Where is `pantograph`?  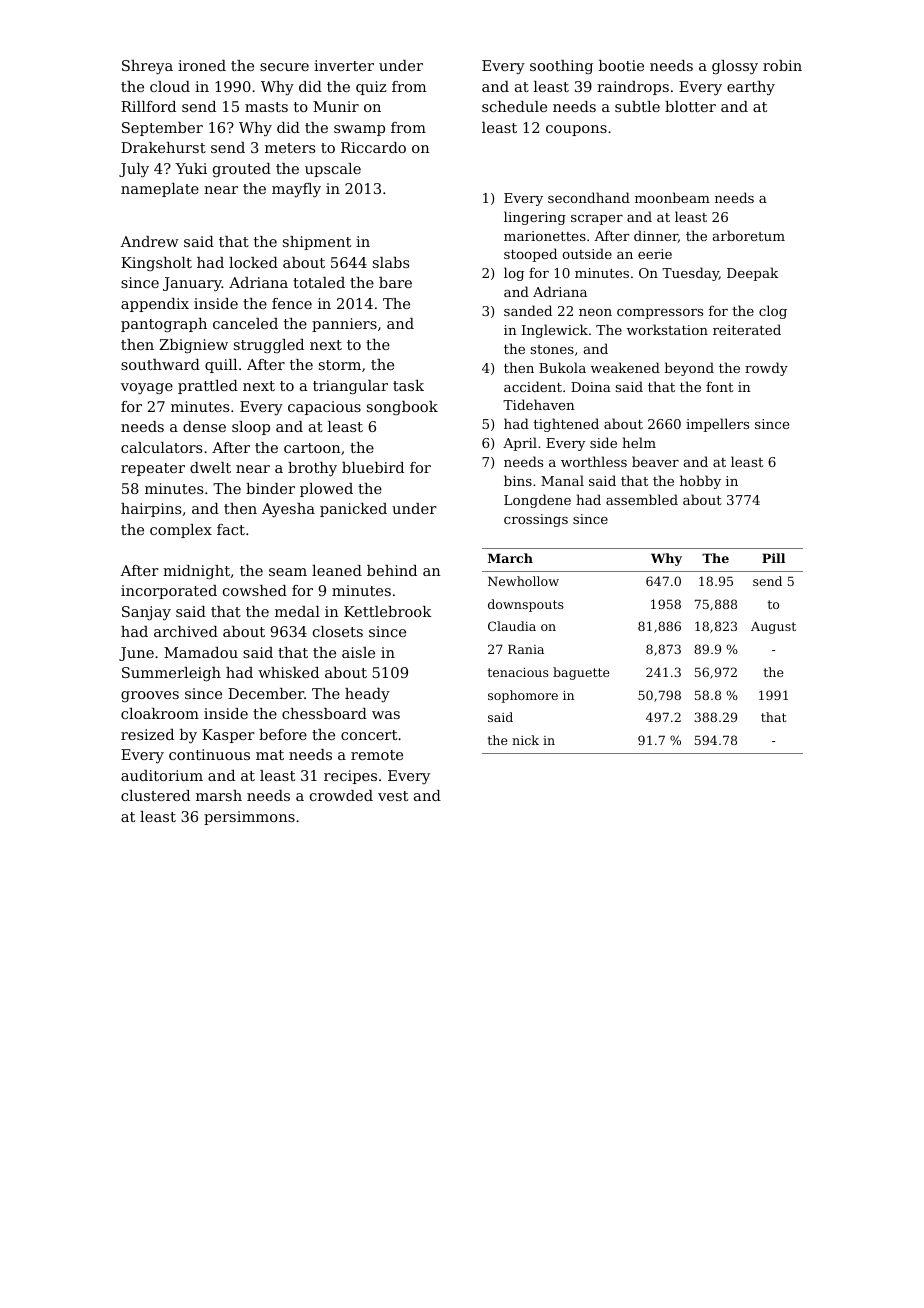
pantograph is located at coordinates (164, 325).
